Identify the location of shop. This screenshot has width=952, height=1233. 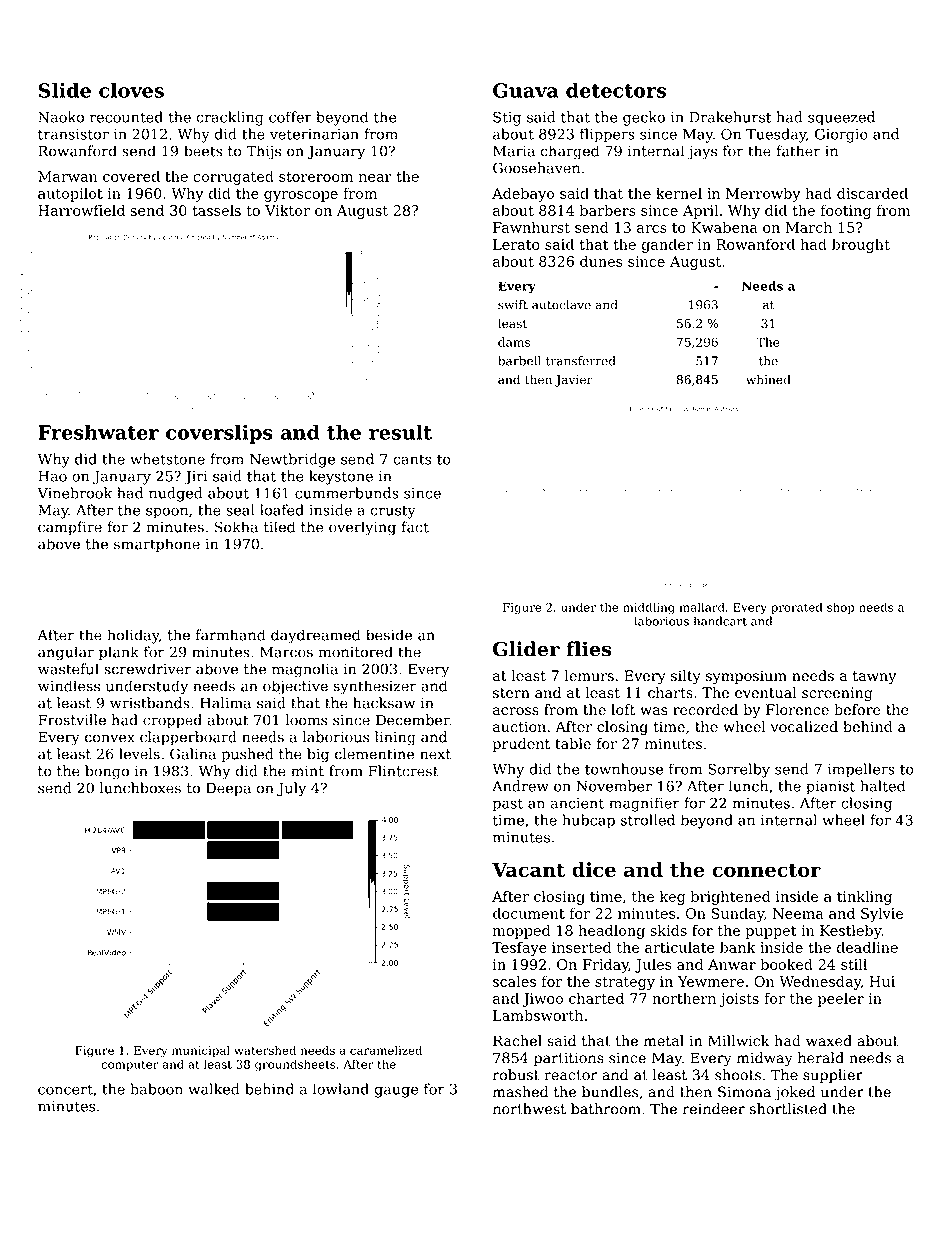
(841, 608).
